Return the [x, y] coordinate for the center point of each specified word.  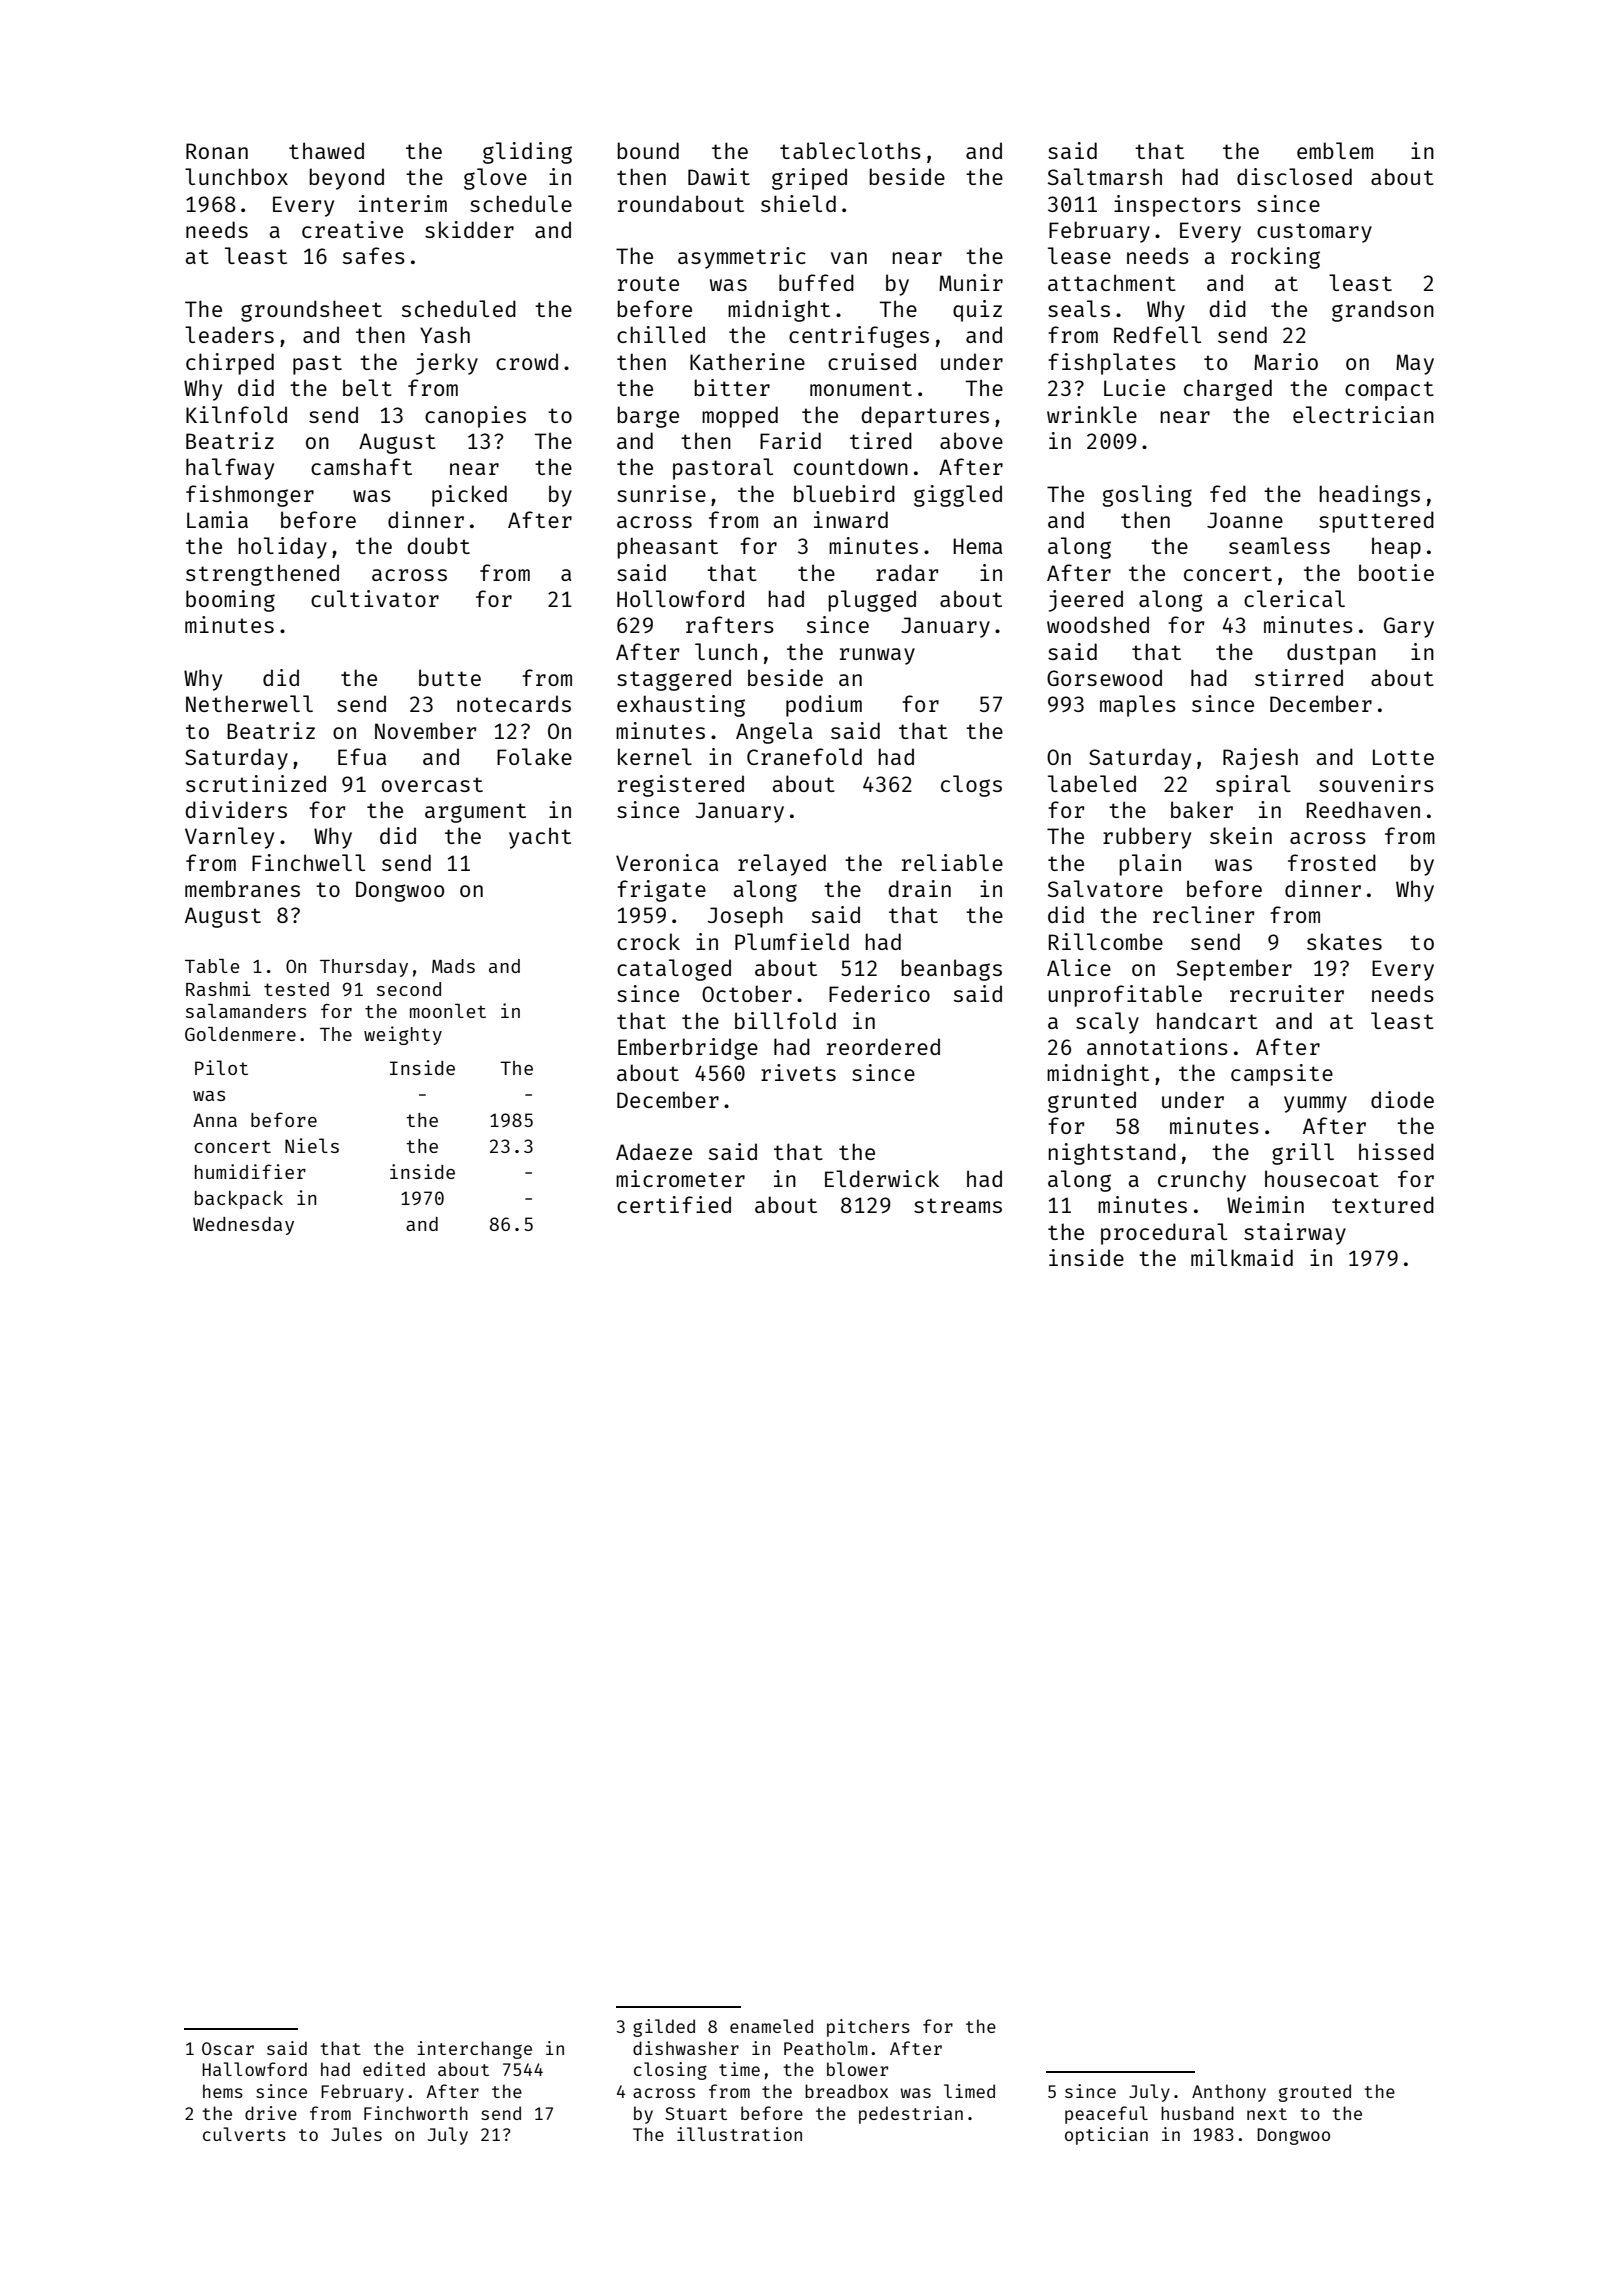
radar [907, 572]
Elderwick [882, 1178]
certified [674, 1204]
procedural [1164, 1234]
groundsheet [311, 311]
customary [1314, 233]
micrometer [680, 1178]
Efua [362, 756]
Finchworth [416, 2113]
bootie [1396, 572]
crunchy [1202, 1181]
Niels [312, 1145]
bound [648, 150]
